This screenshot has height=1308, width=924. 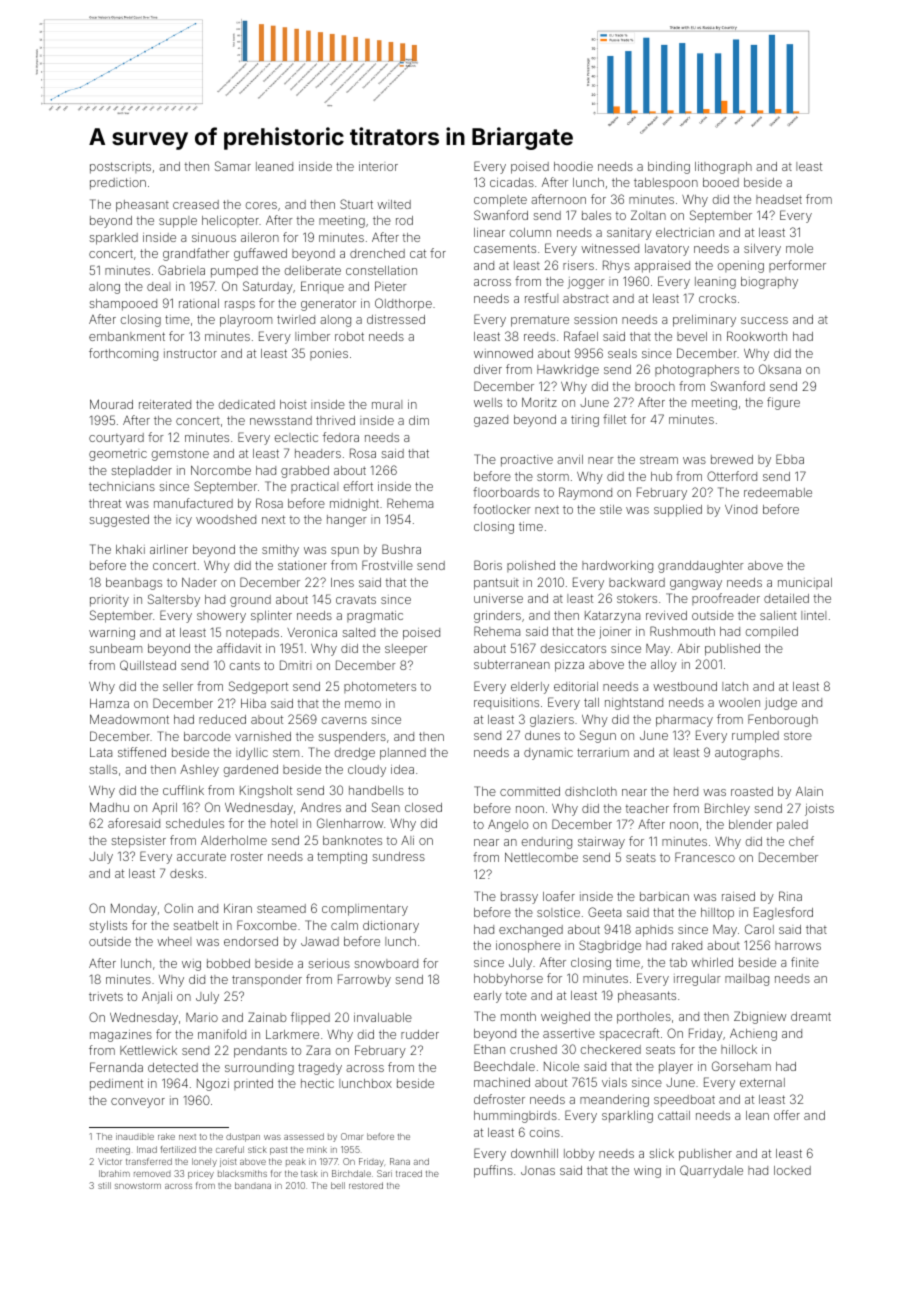 I want to click on creased, so click(x=196, y=204).
